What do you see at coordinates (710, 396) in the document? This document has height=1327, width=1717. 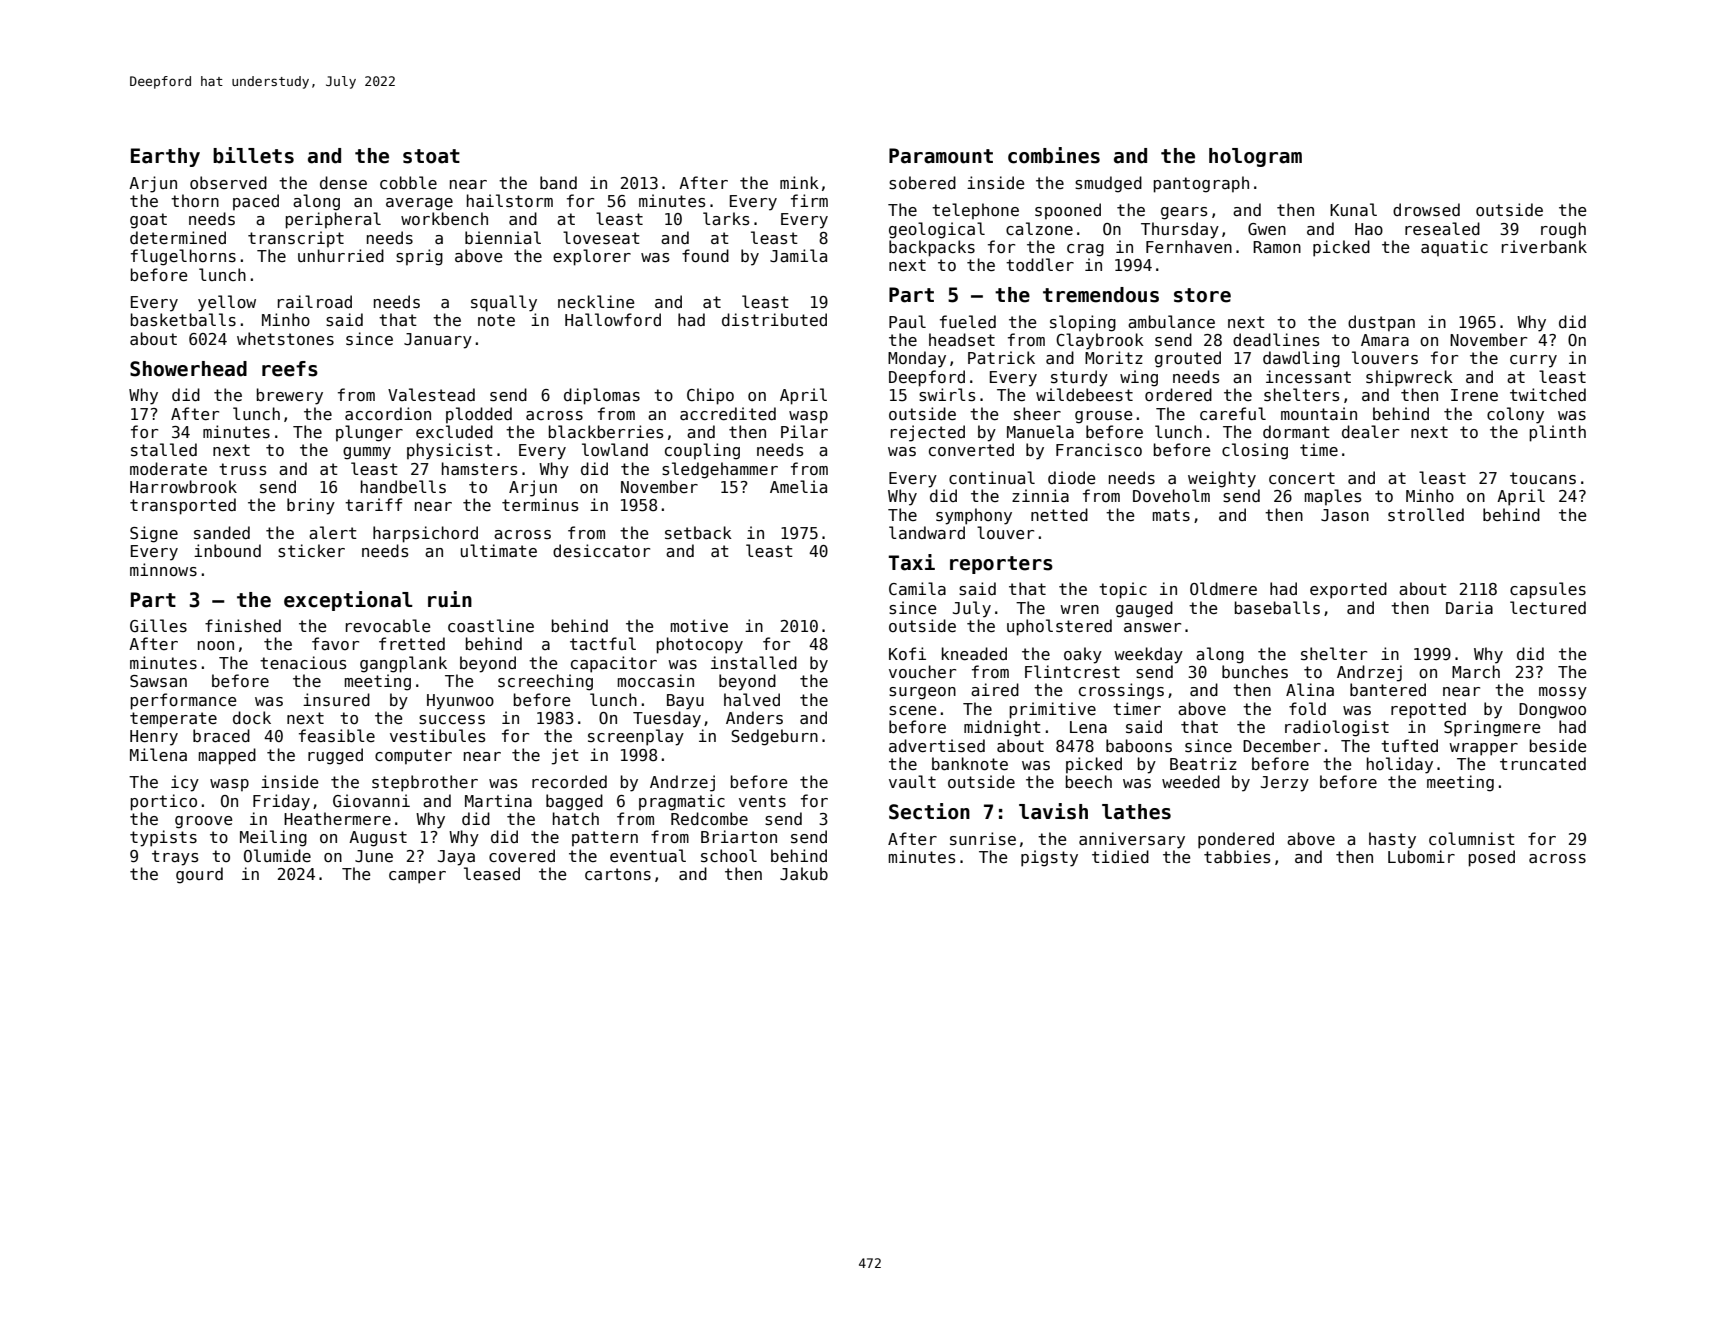 I see `Chipo` at bounding box center [710, 396].
